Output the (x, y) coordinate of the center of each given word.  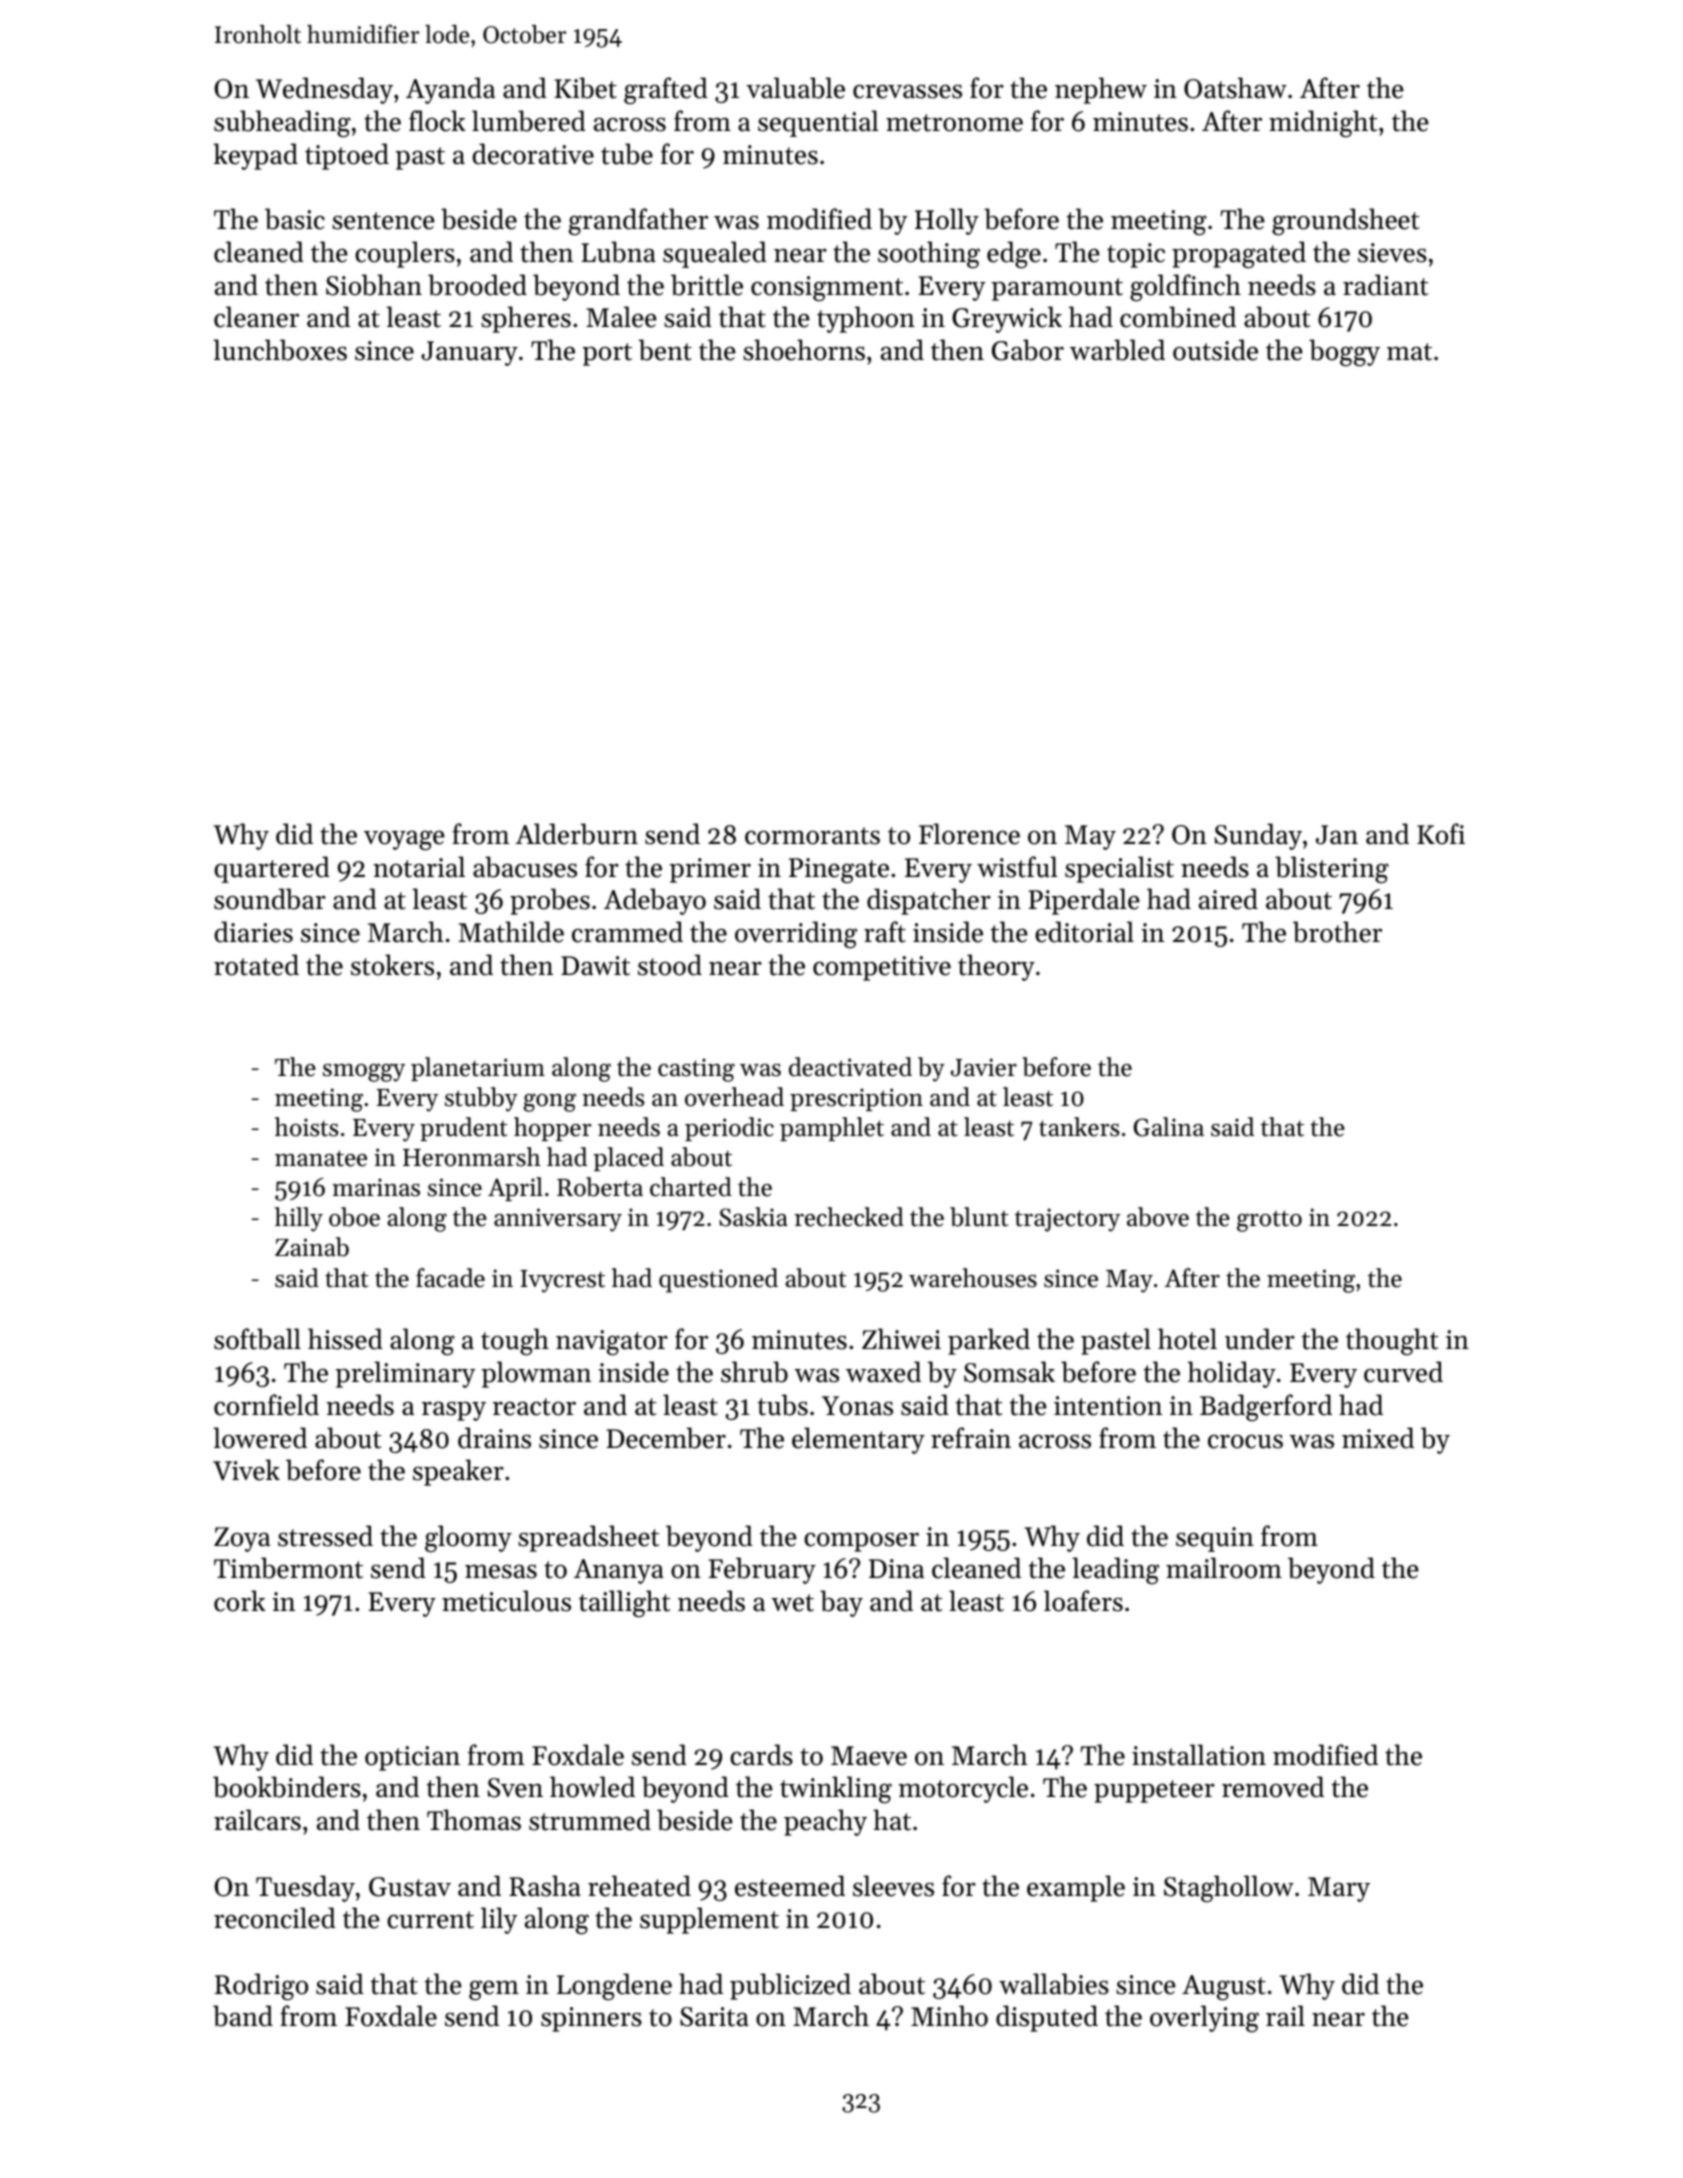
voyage (404, 840)
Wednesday (324, 90)
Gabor (1028, 350)
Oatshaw (1235, 88)
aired (1228, 899)
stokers (392, 965)
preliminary (405, 1374)
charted (691, 1187)
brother (1337, 932)
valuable (795, 88)
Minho (949, 2016)
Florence (969, 834)
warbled (1117, 350)
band (243, 2016)
